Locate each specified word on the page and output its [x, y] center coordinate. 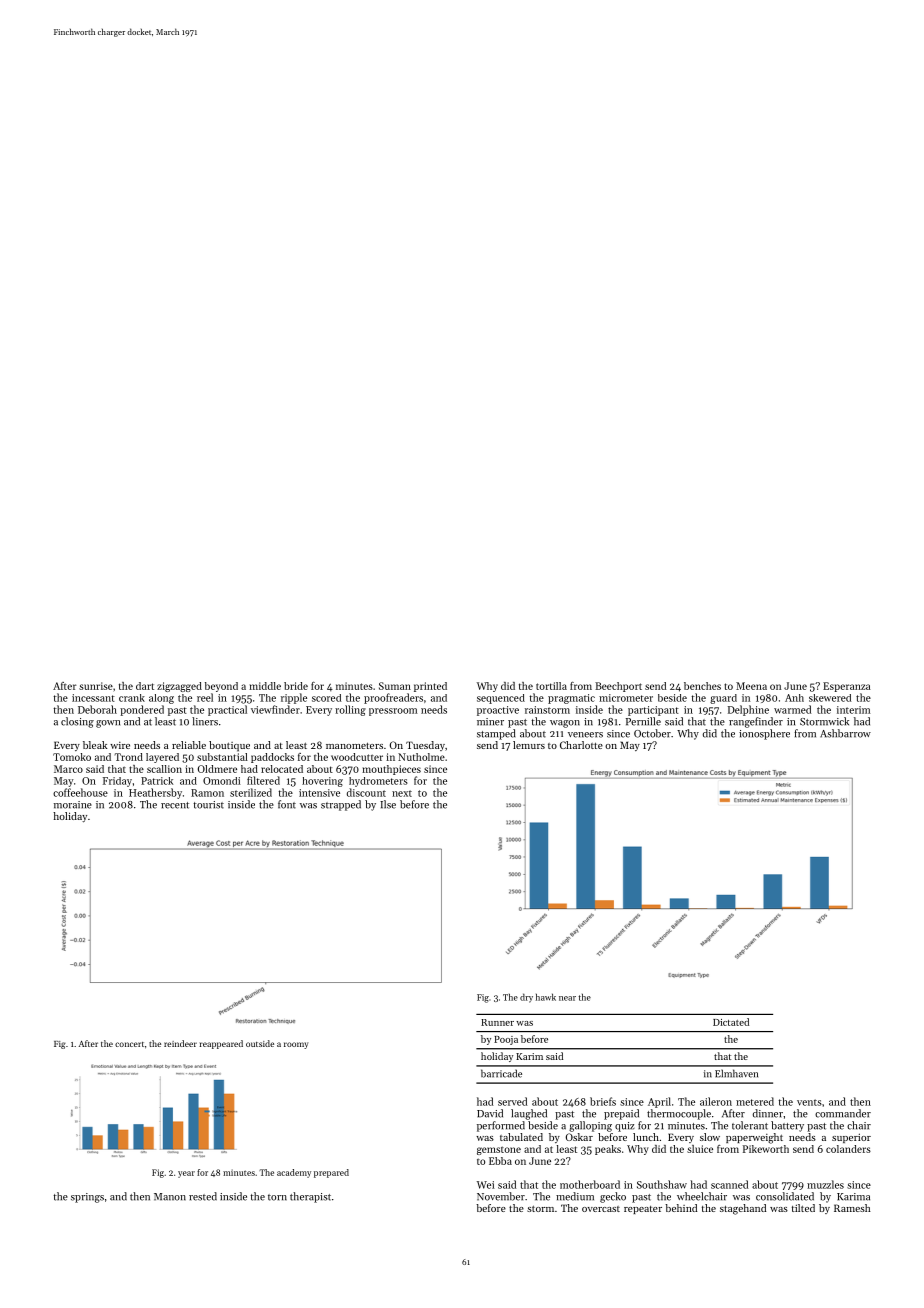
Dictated [731, 1022]
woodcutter [357, 757]
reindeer [180, 1043]
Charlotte [581, 745]
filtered [263, 780]
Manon [170, 1197]
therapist [310, 1197]
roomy [296, 1045]
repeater [643, 1210]
